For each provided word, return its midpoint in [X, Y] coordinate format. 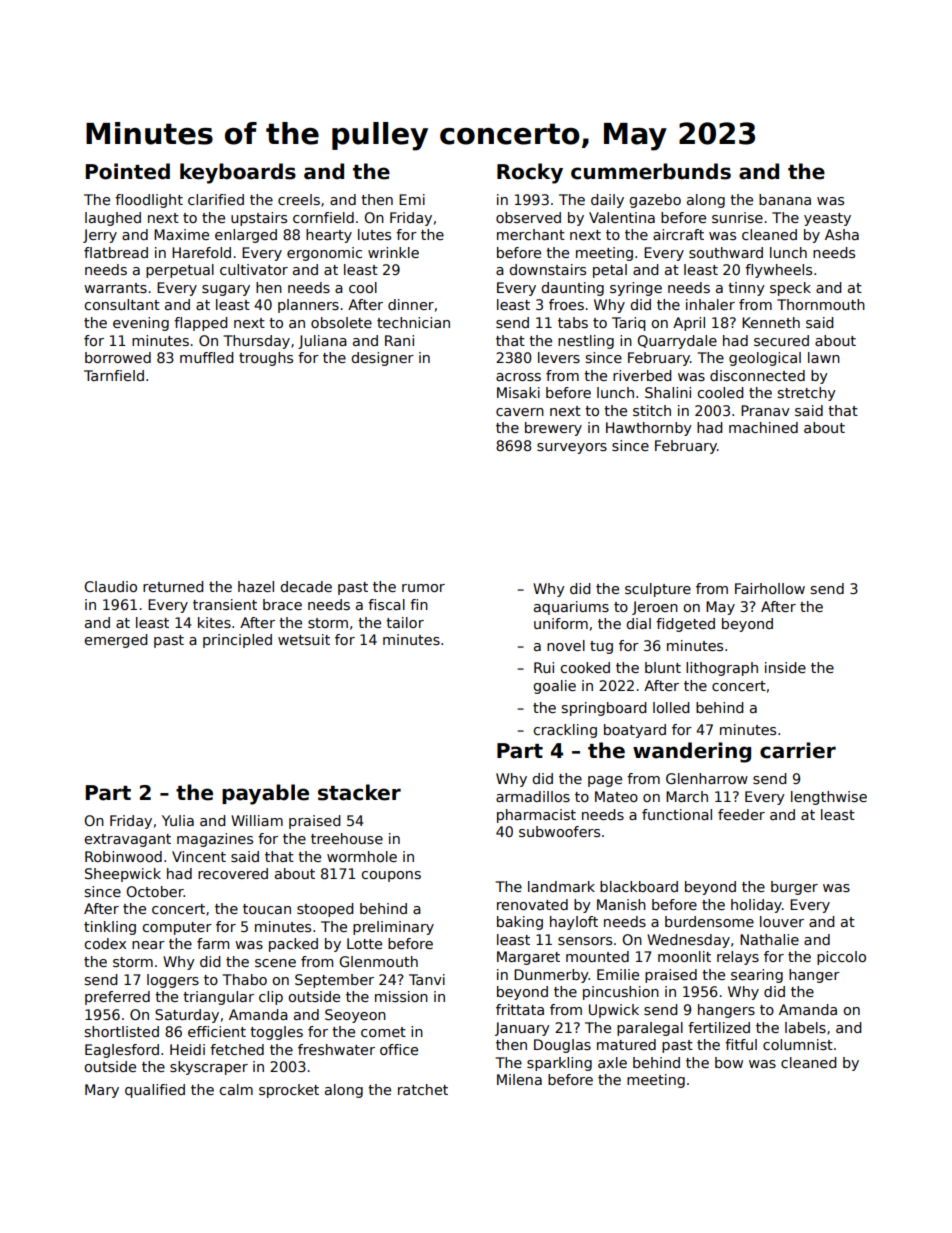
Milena [519, 1079]
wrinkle [393, 252]
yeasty [827, 219]
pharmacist [536, 816]
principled [237, 641]
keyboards [238, 173]
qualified [155, 1091]
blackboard [639, 886]
